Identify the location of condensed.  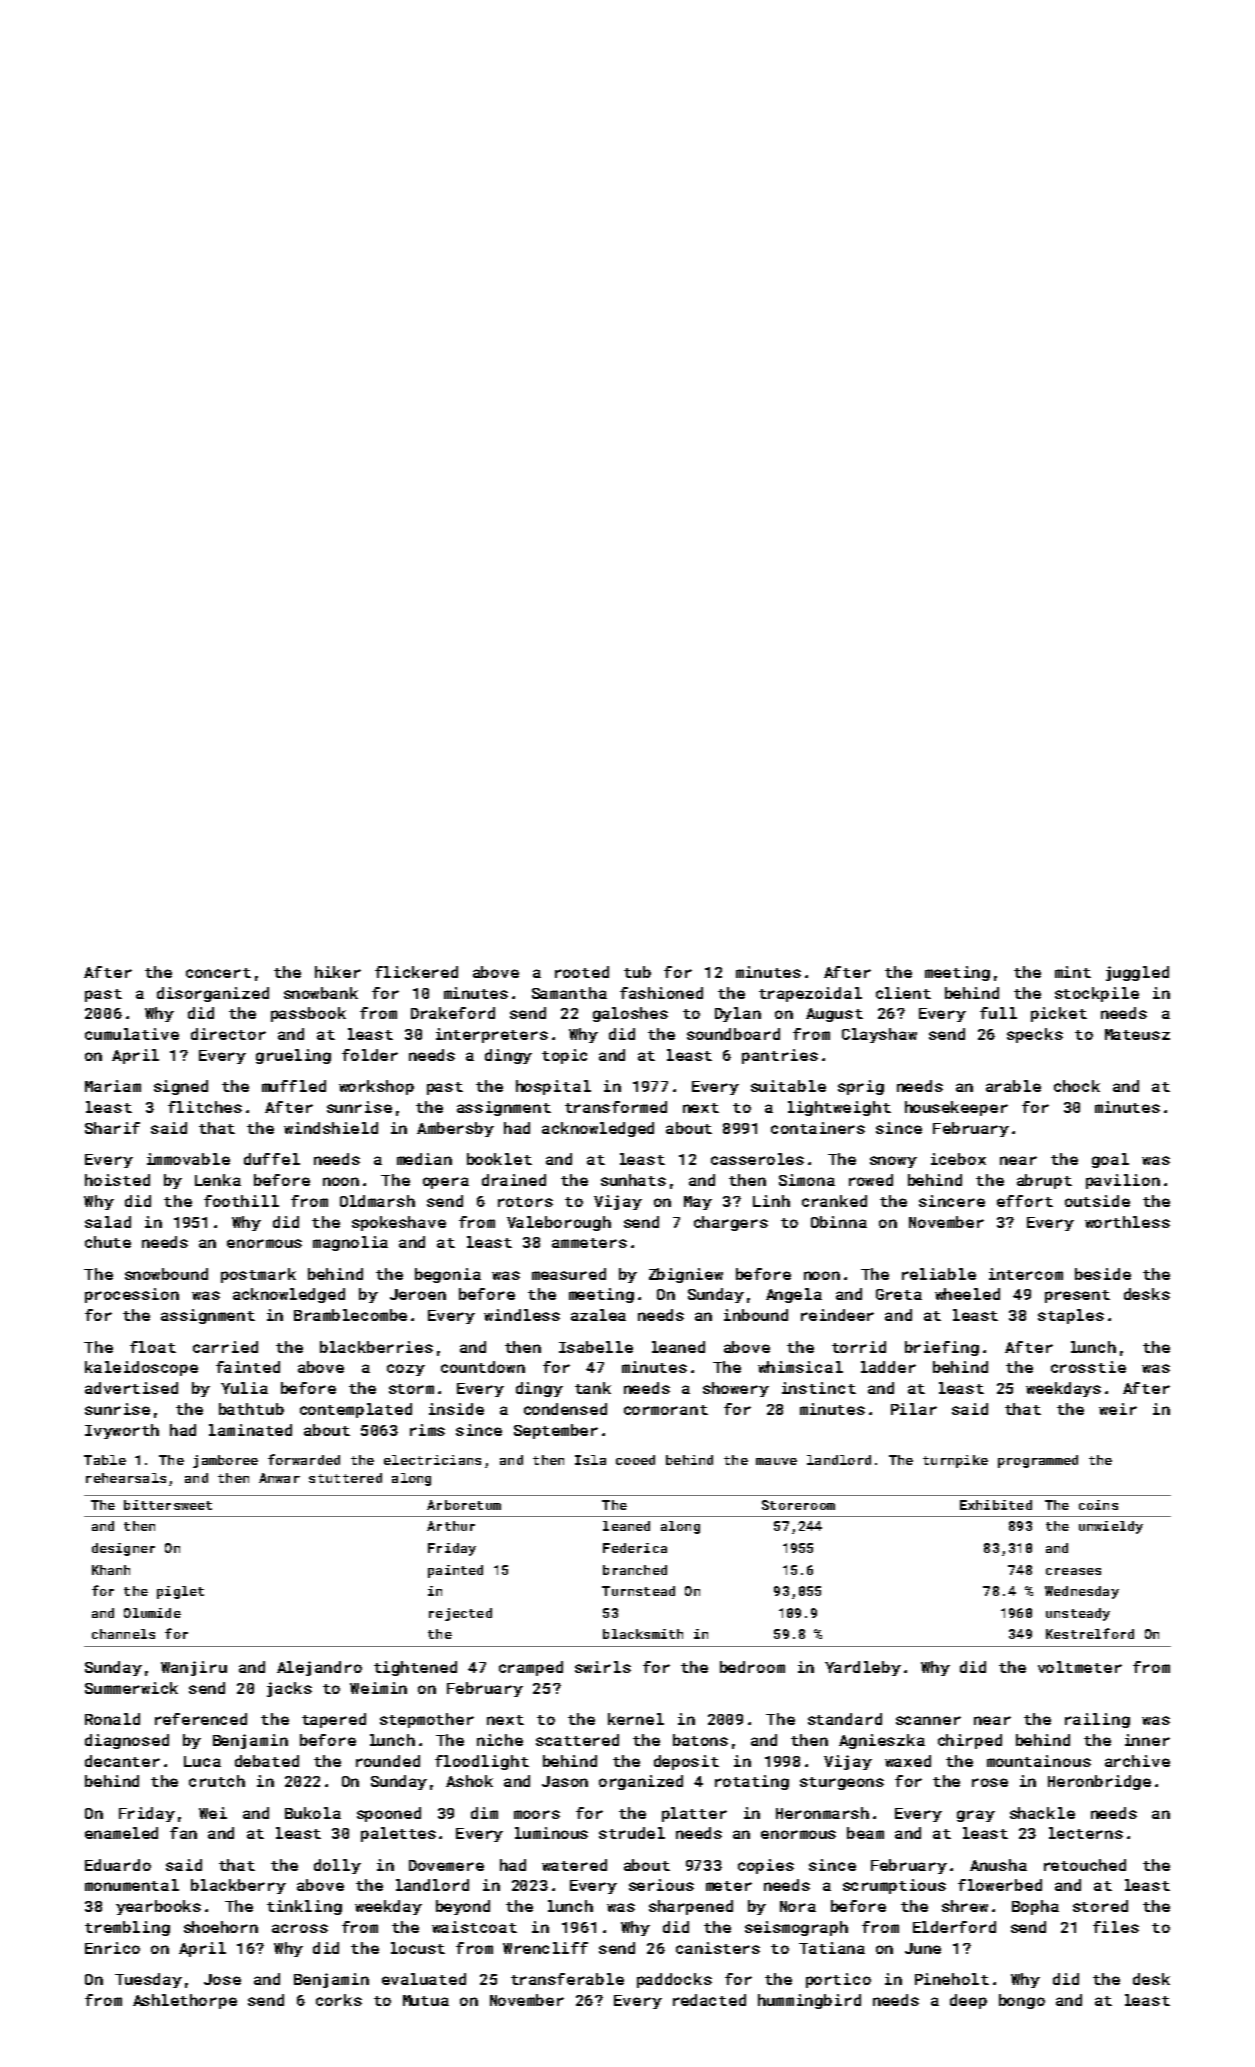
(565, 1409).
